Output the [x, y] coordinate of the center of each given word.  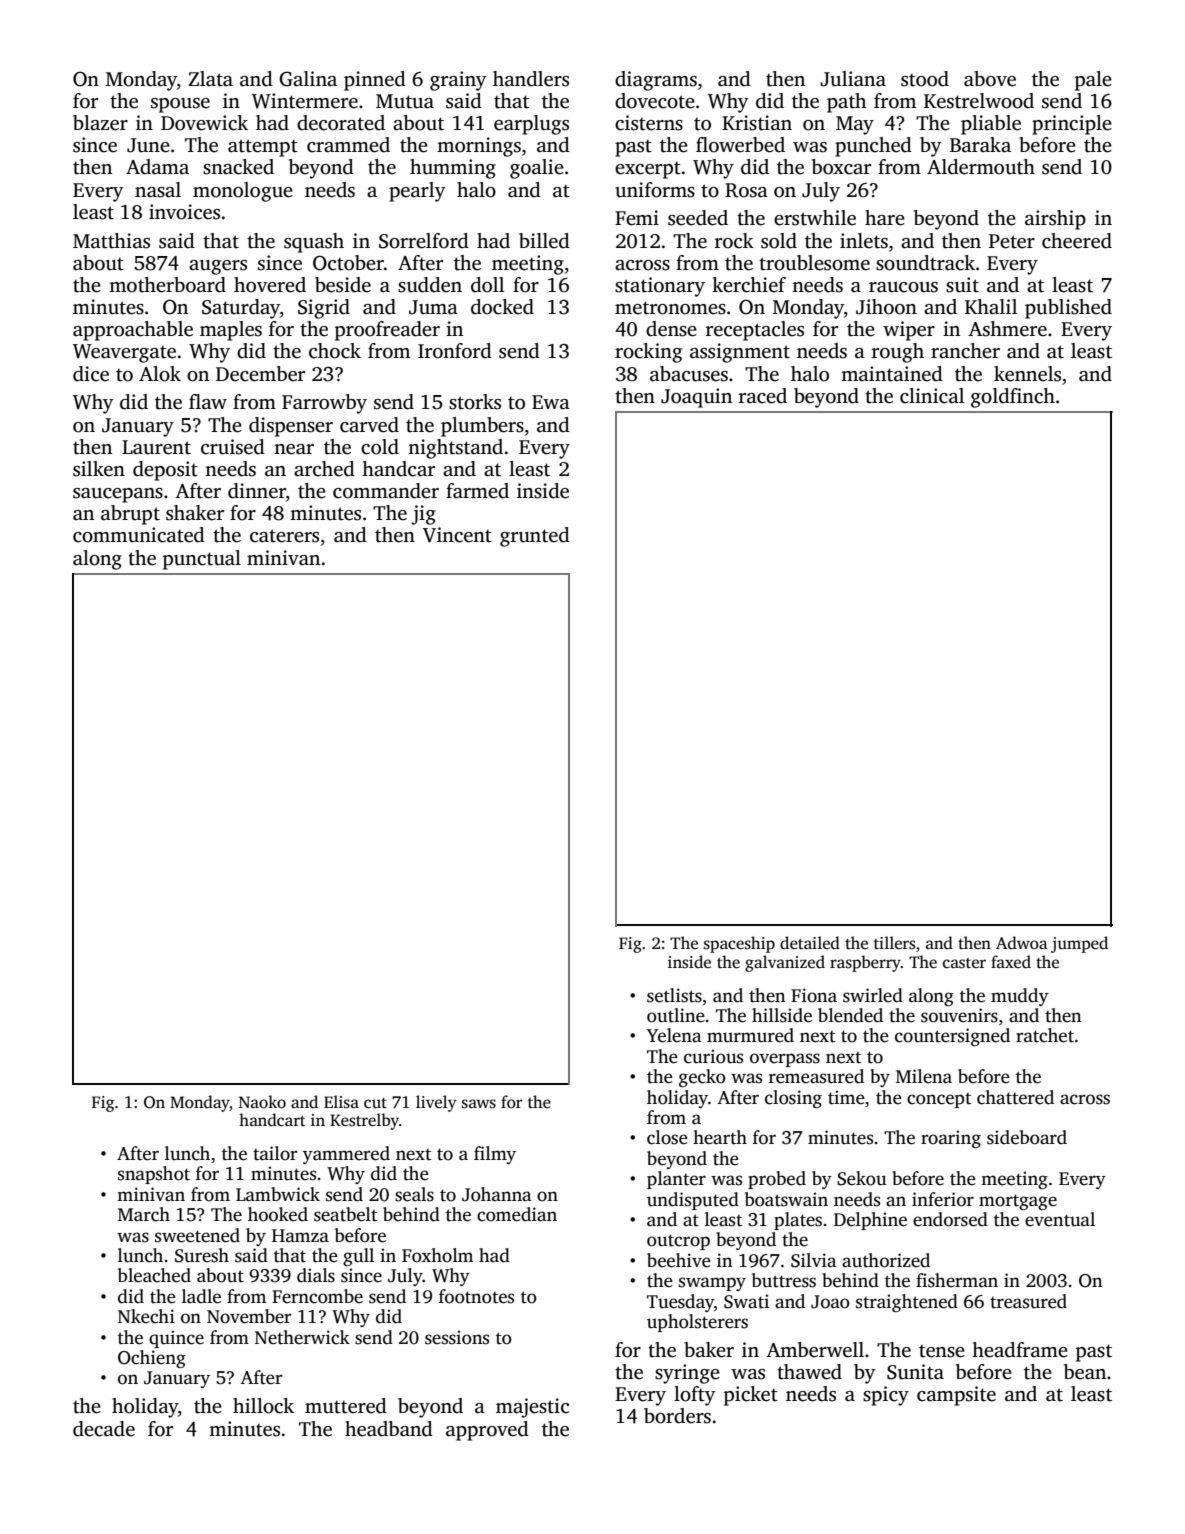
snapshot [154, 1175]
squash [314, 243]
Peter [1012, 241]
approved [487, 1431]
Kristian [757, 123]
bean [1085, 1372]
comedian [517, 1214]
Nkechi [146, 1316]
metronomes [670, 308]
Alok [160, 374]
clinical [932, 396]
